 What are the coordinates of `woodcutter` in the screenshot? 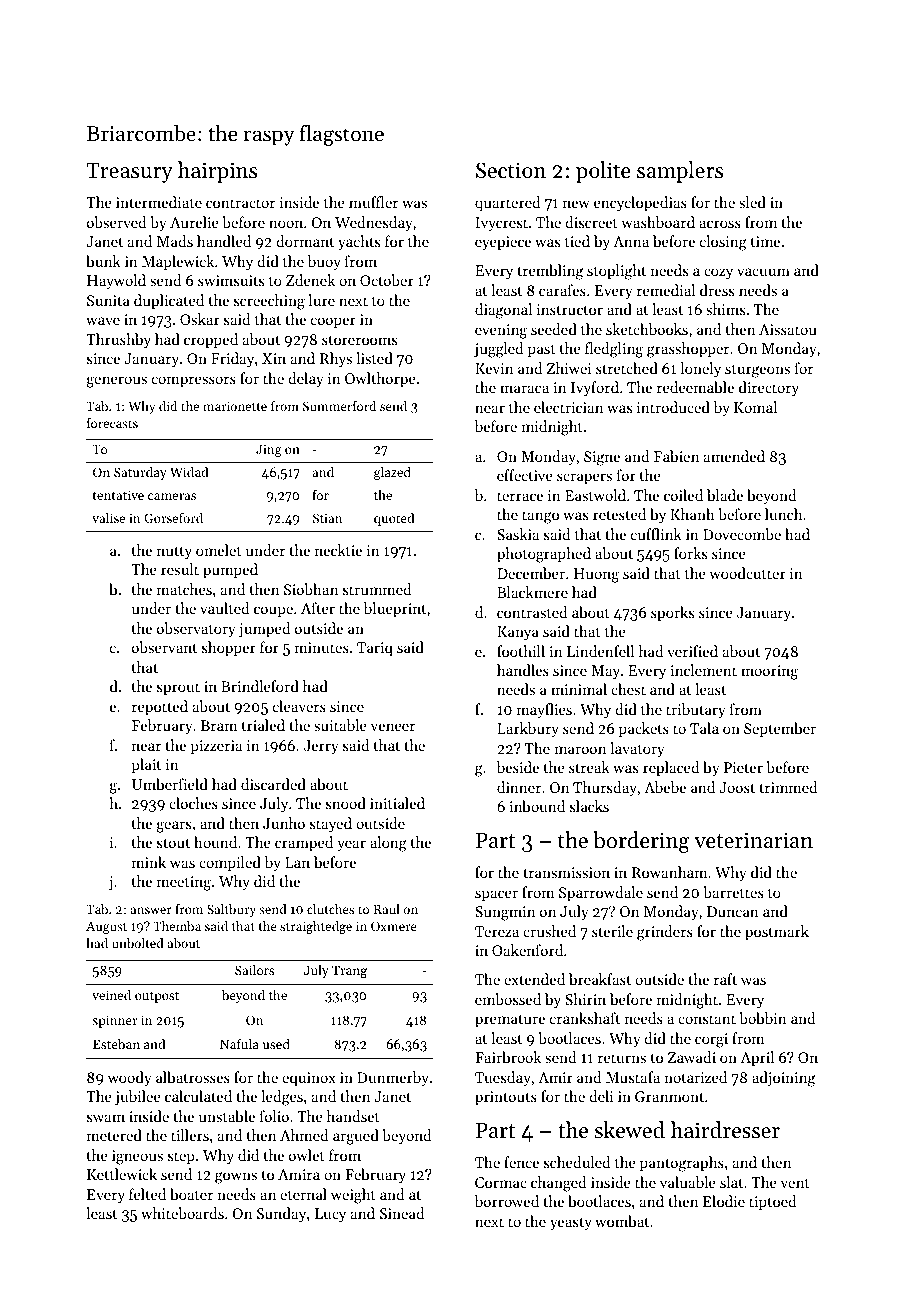 It's located at (747, 573).
